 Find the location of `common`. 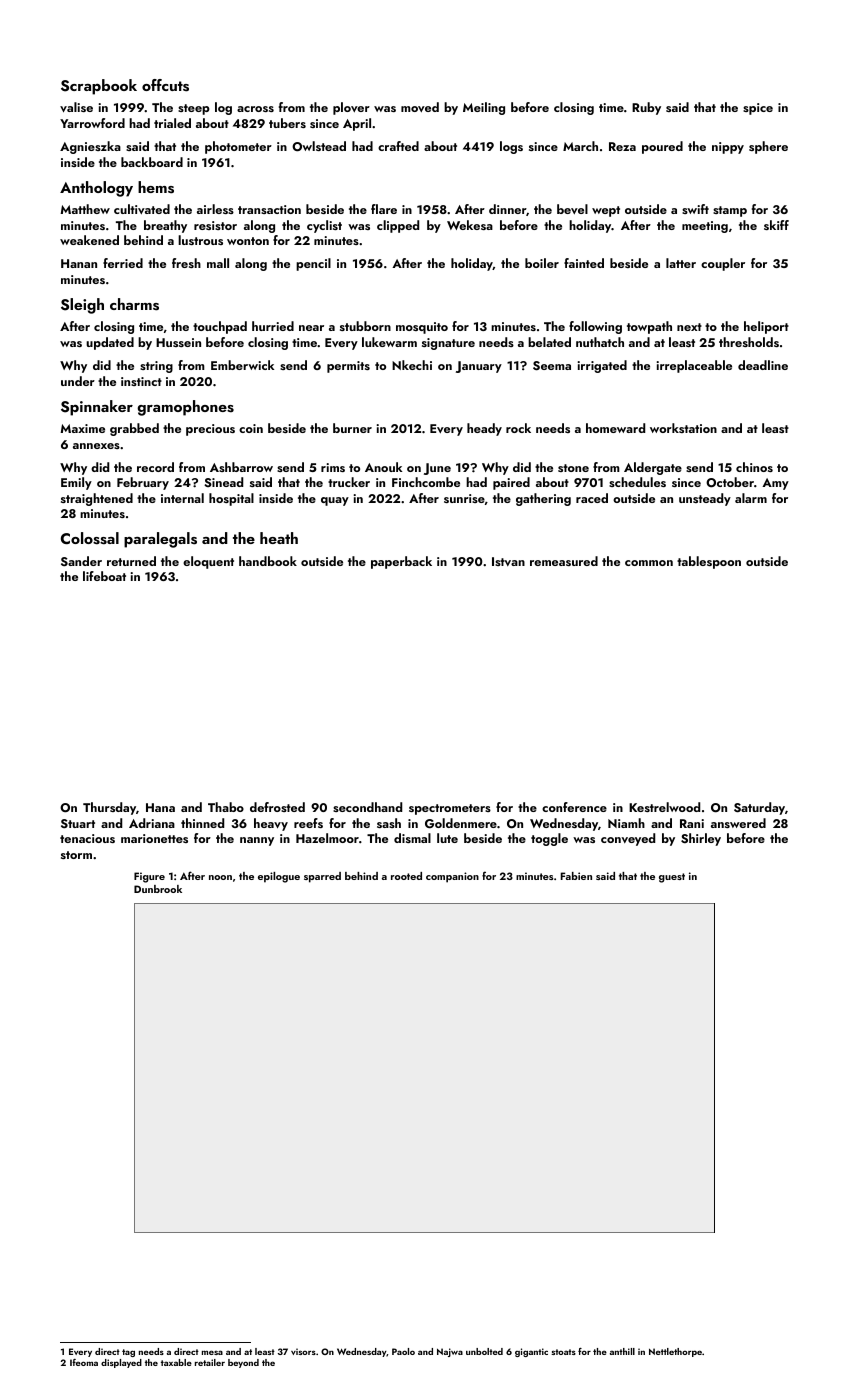

common is located at coordinates (649, 563).
